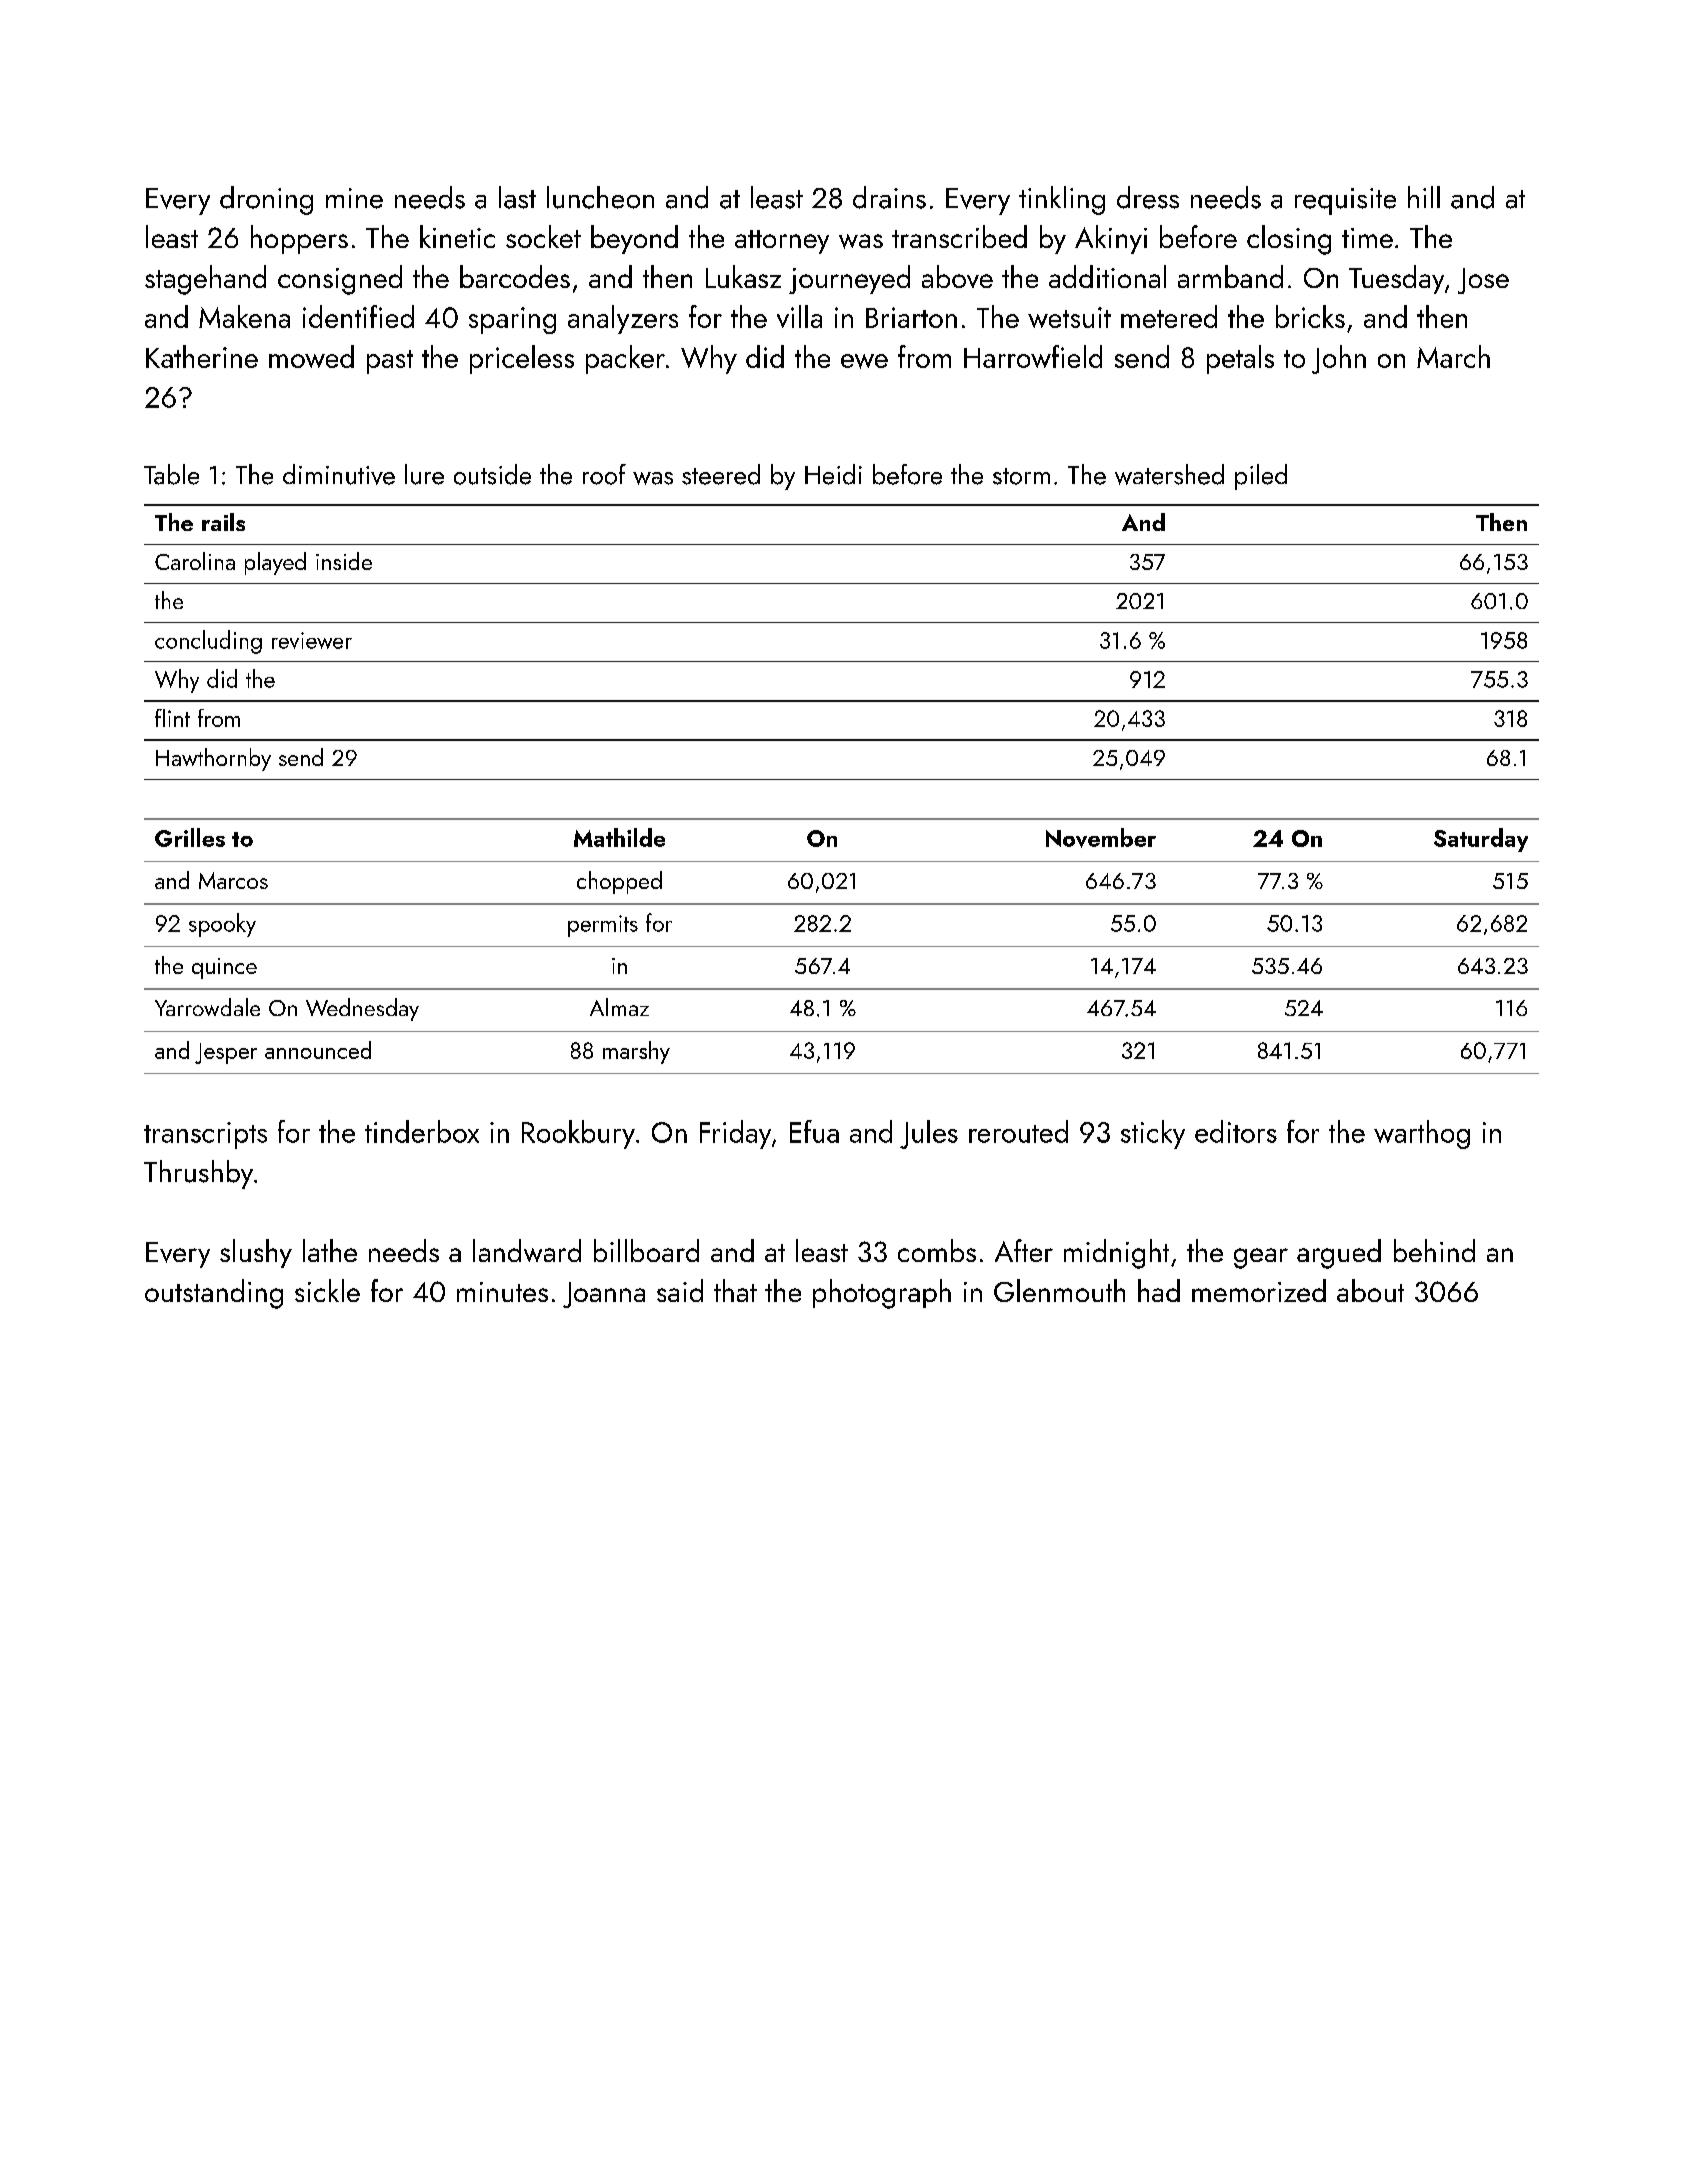  Describe the element at coordinates (929, 1134) in the screenshot. I see `Jules` at that location.
